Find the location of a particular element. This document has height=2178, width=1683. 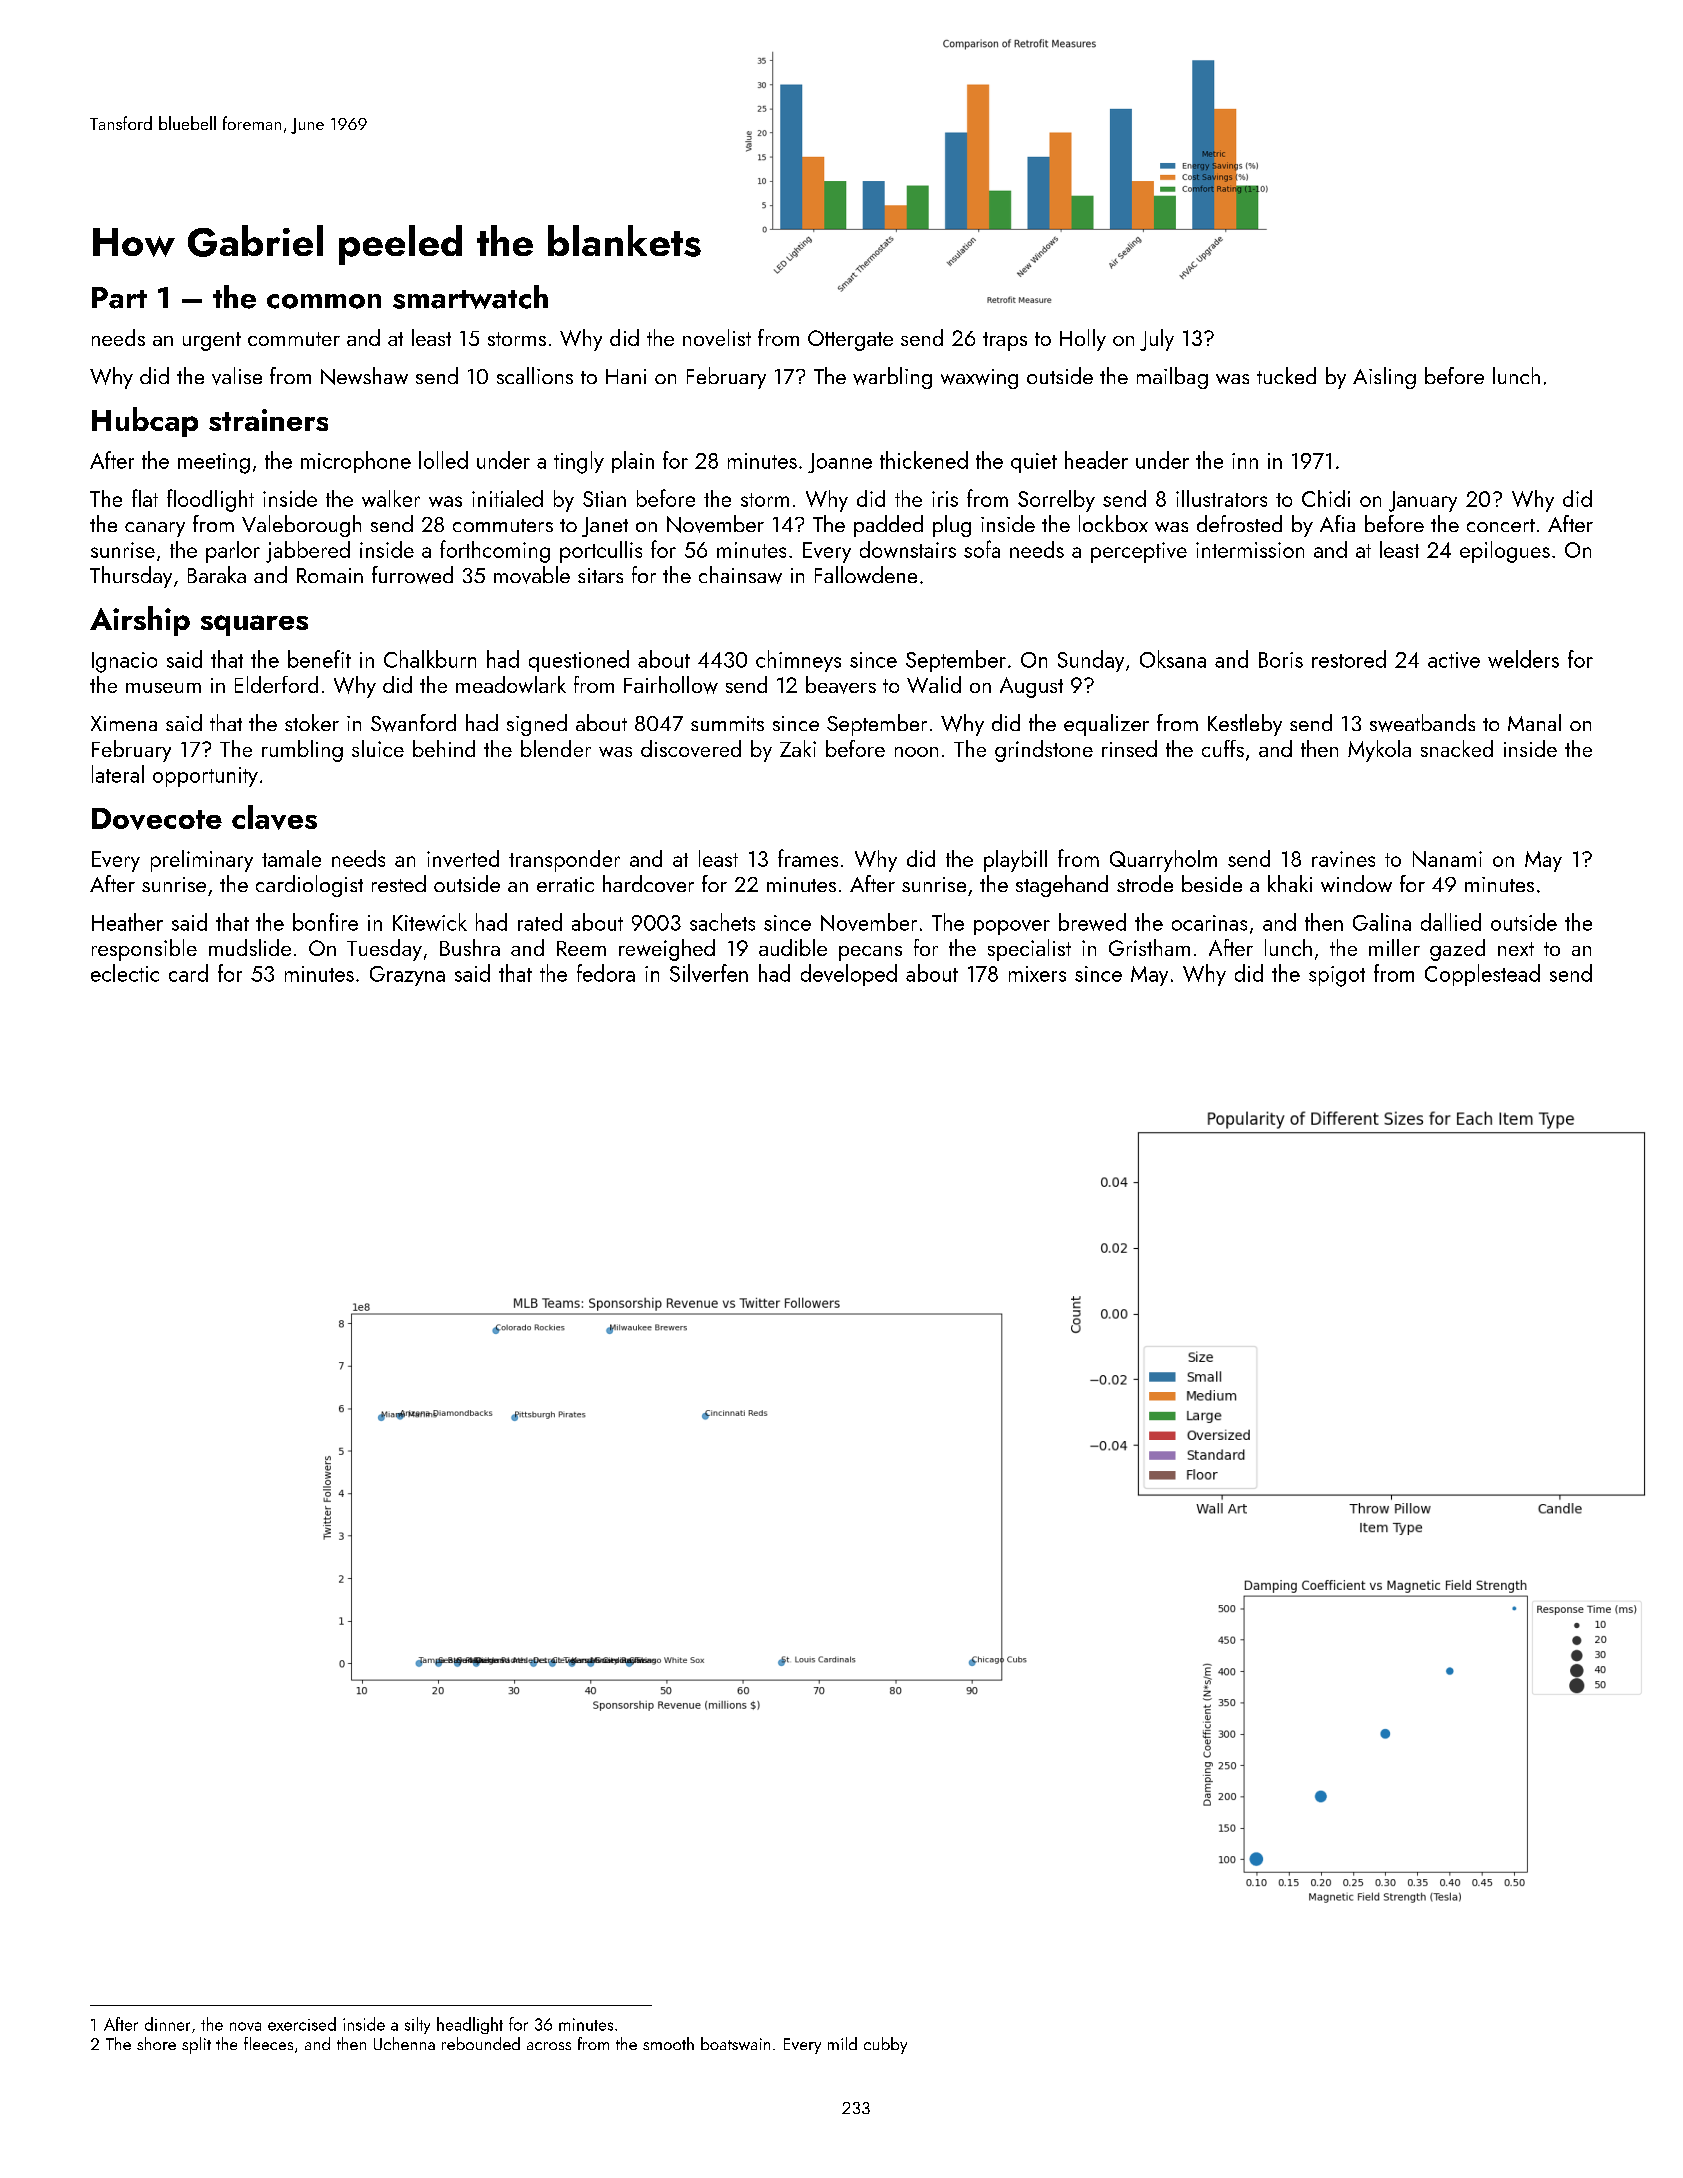

exercised is located at coordinates (302, 2024).
